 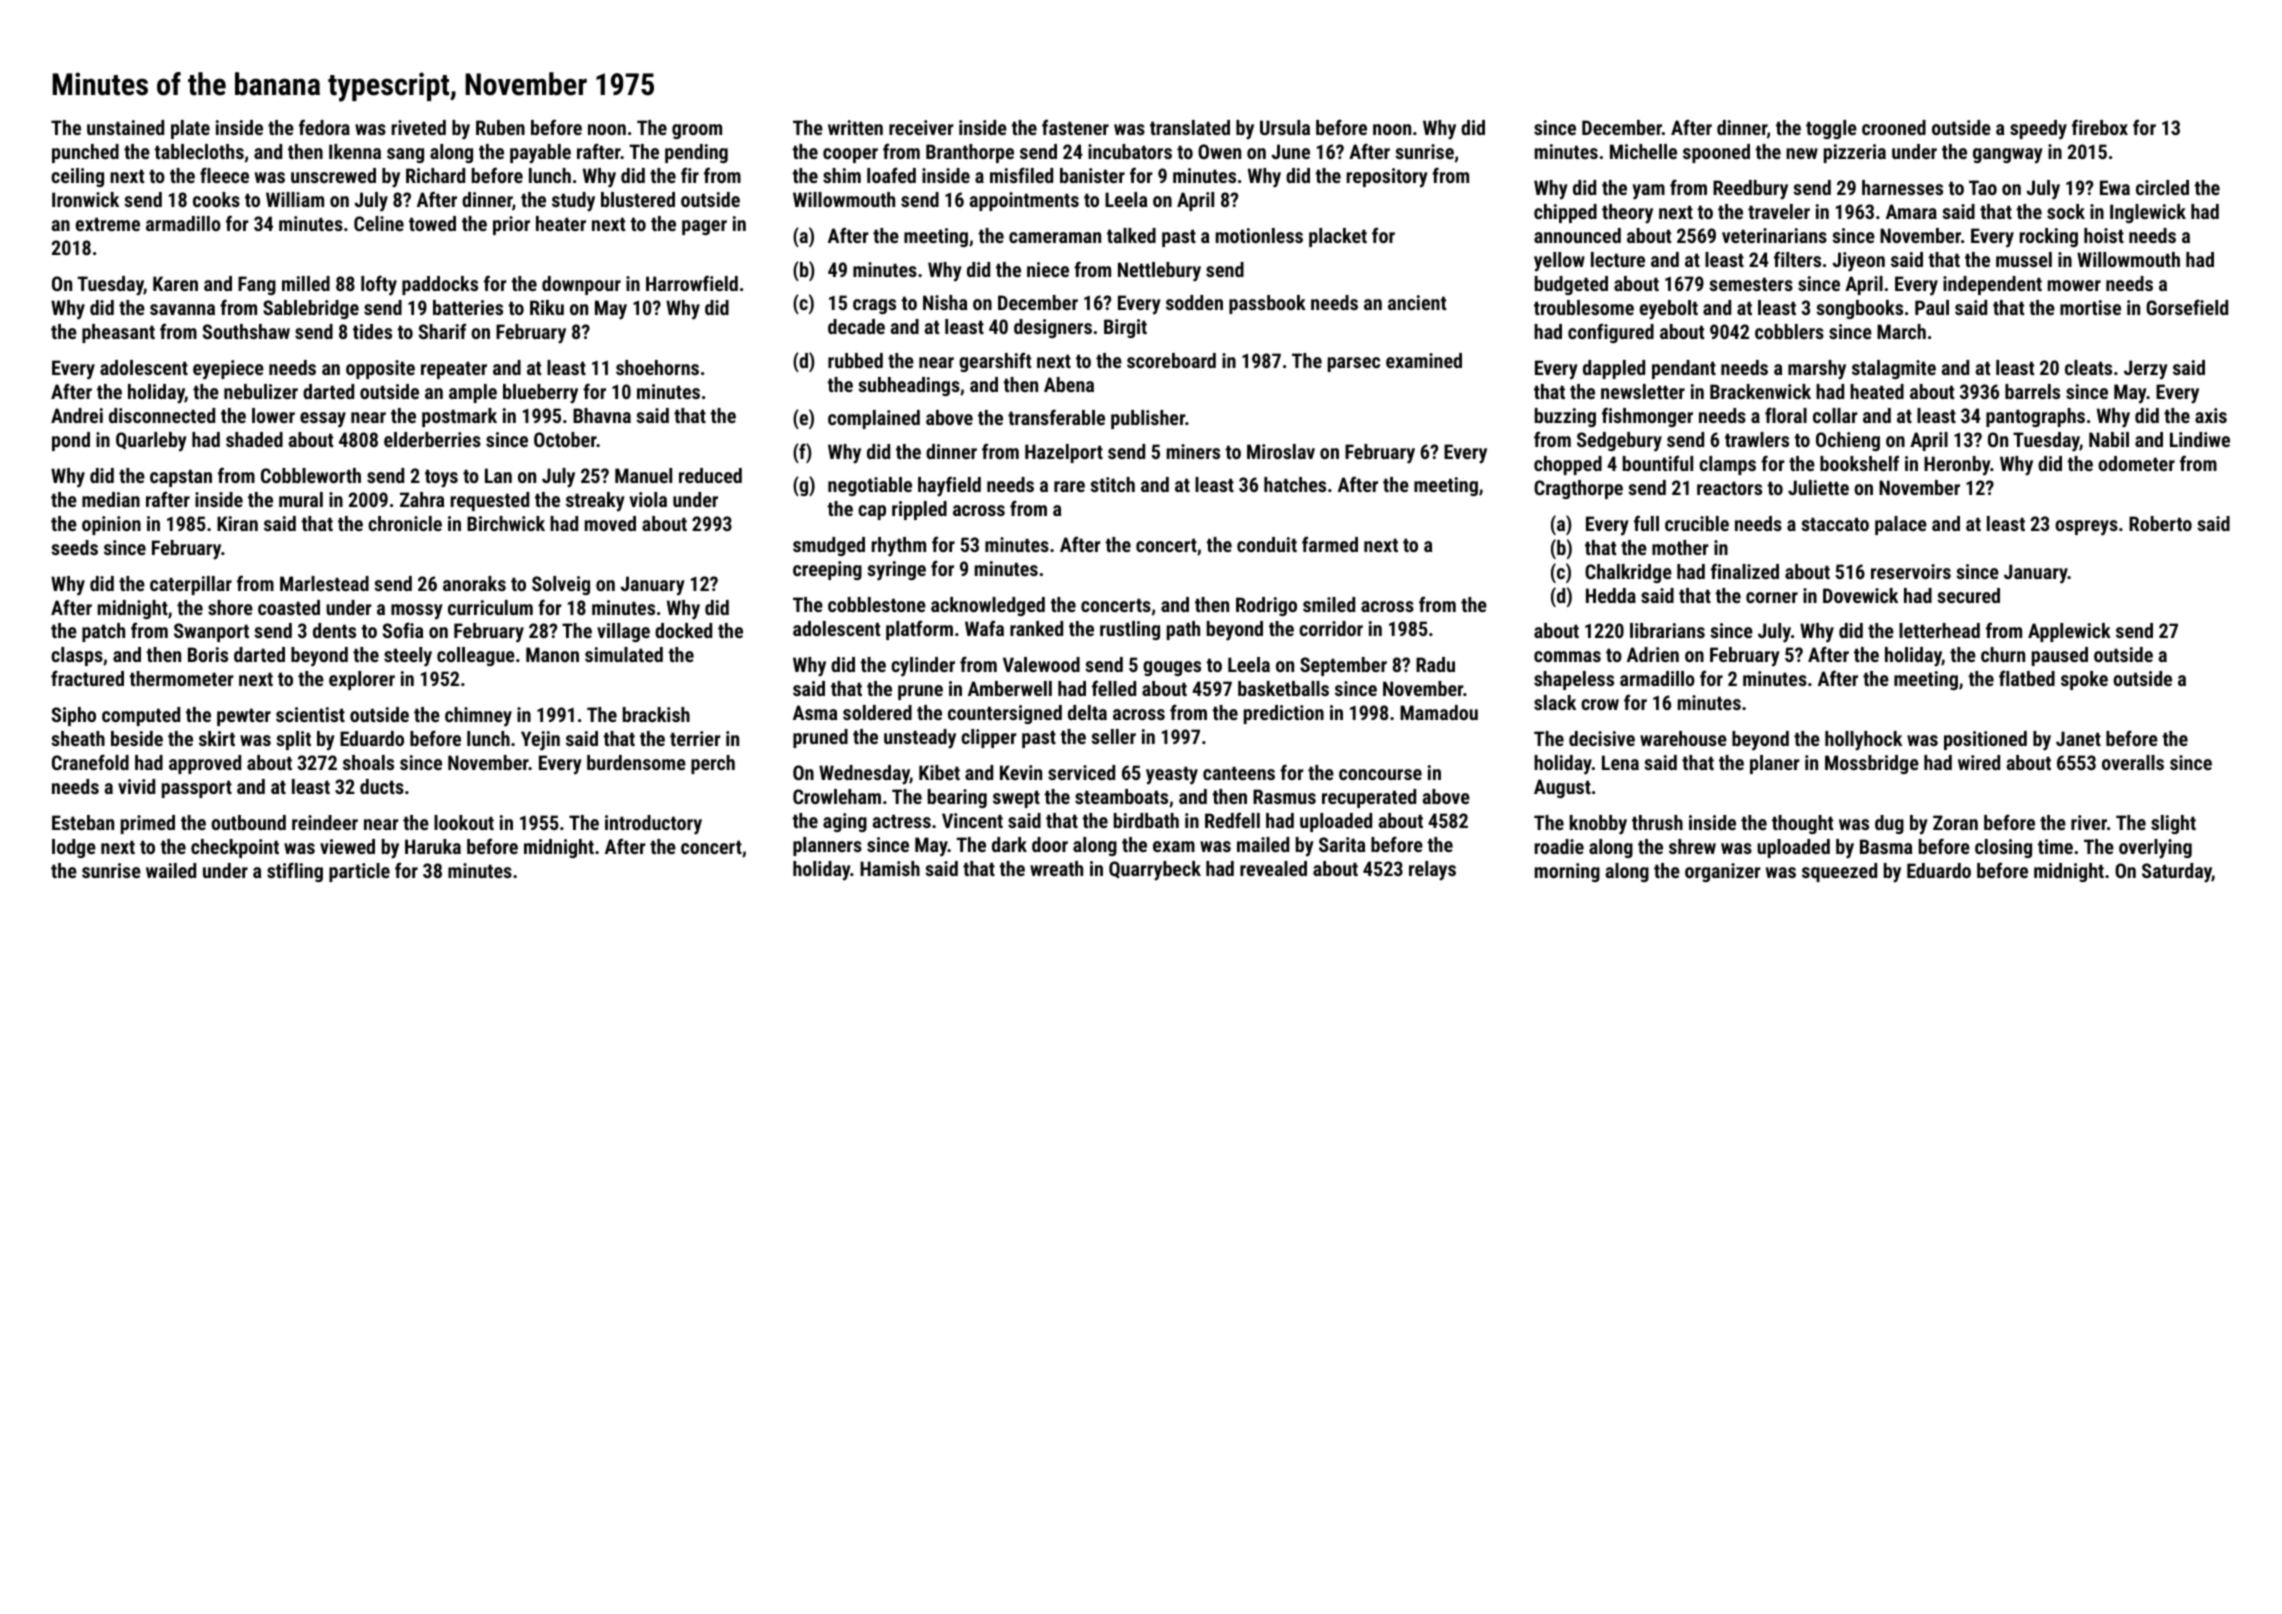 What do you see at coordinates (638, 199) in the screenshot?
I see `blustered` at bounding box center [638, 199].
